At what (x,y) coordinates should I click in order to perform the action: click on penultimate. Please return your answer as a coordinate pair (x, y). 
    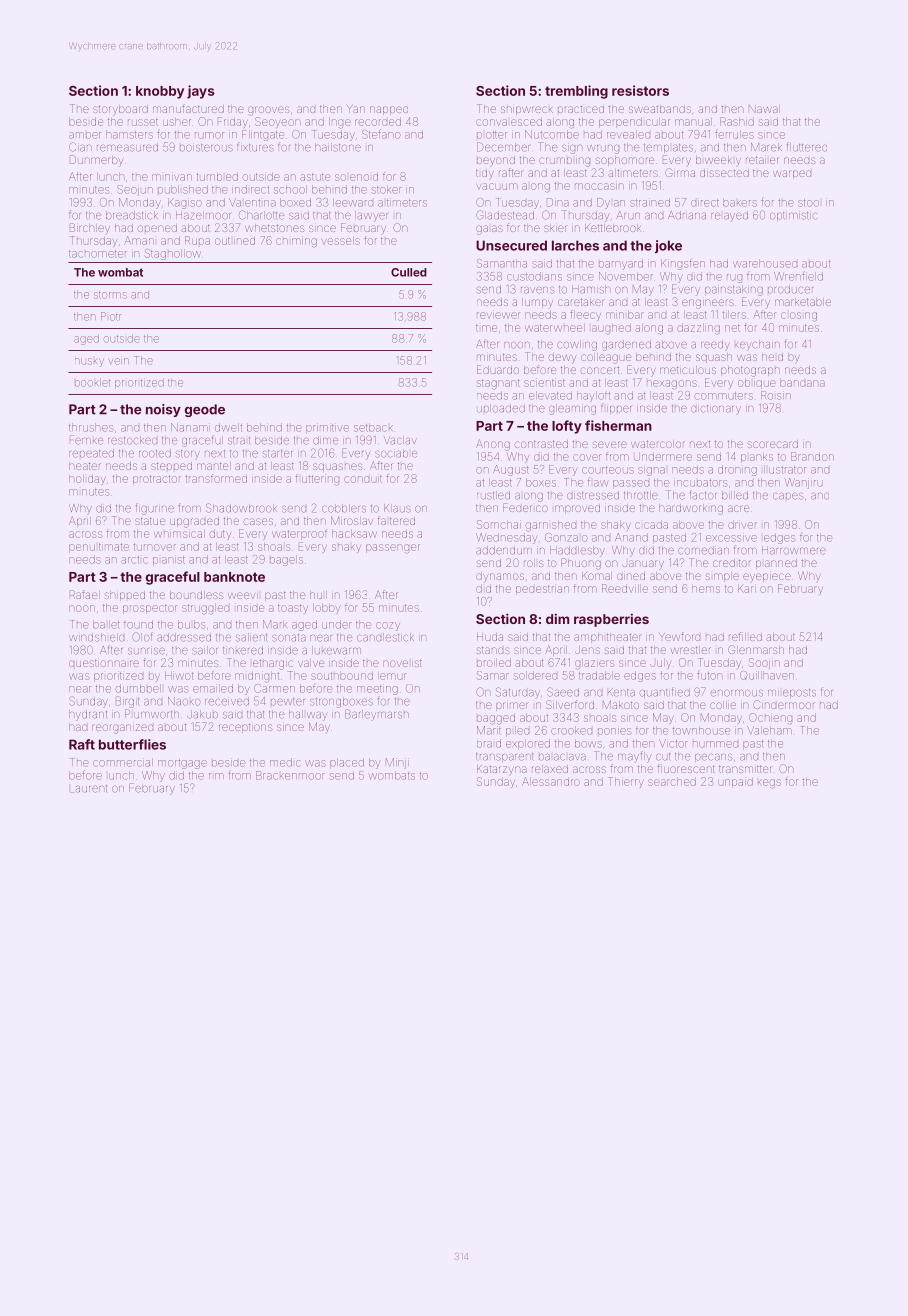
    Looking at the image, I should click on (99, 548).
